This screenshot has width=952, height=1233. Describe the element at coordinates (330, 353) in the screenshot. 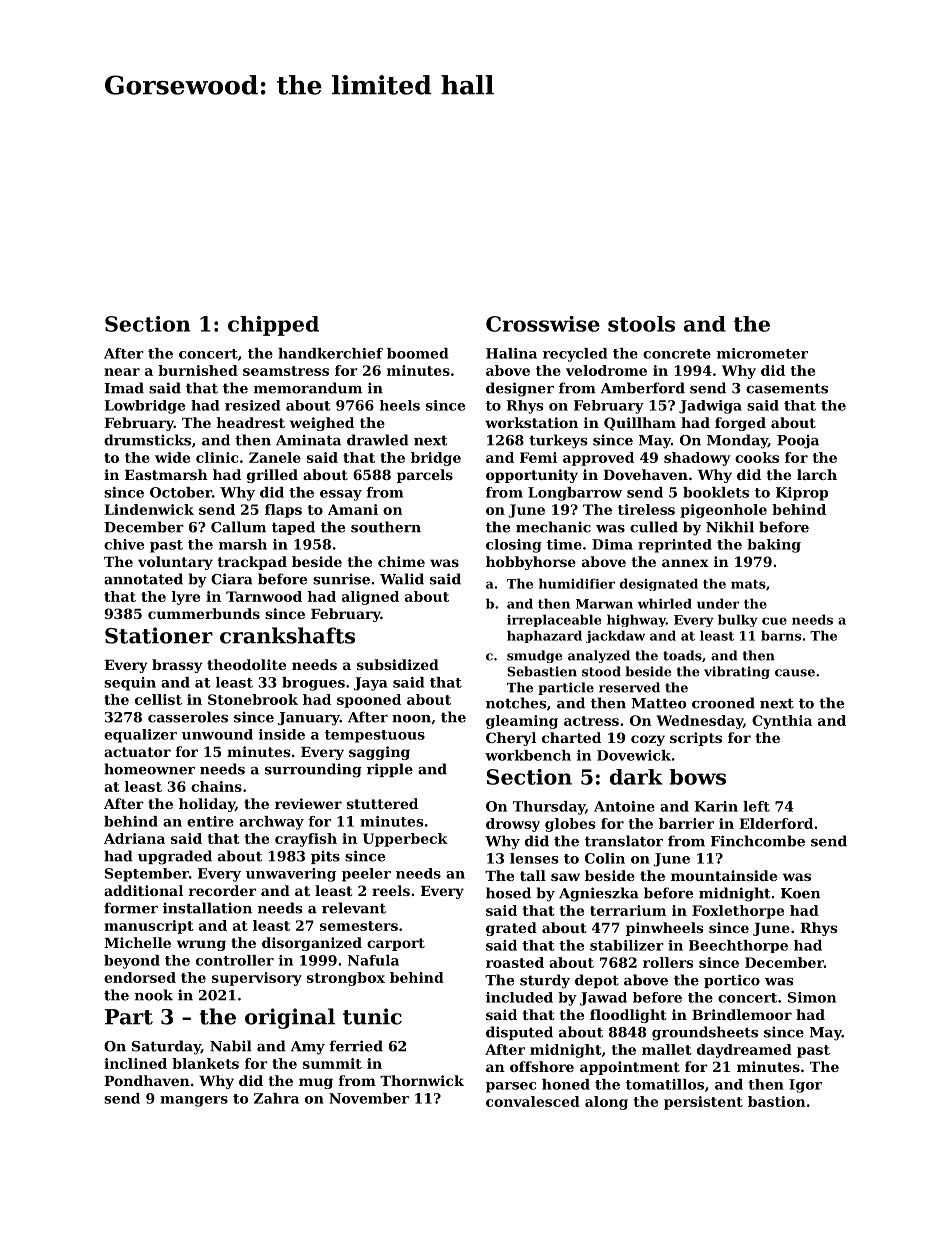

I see `handkerchief` at that location.
